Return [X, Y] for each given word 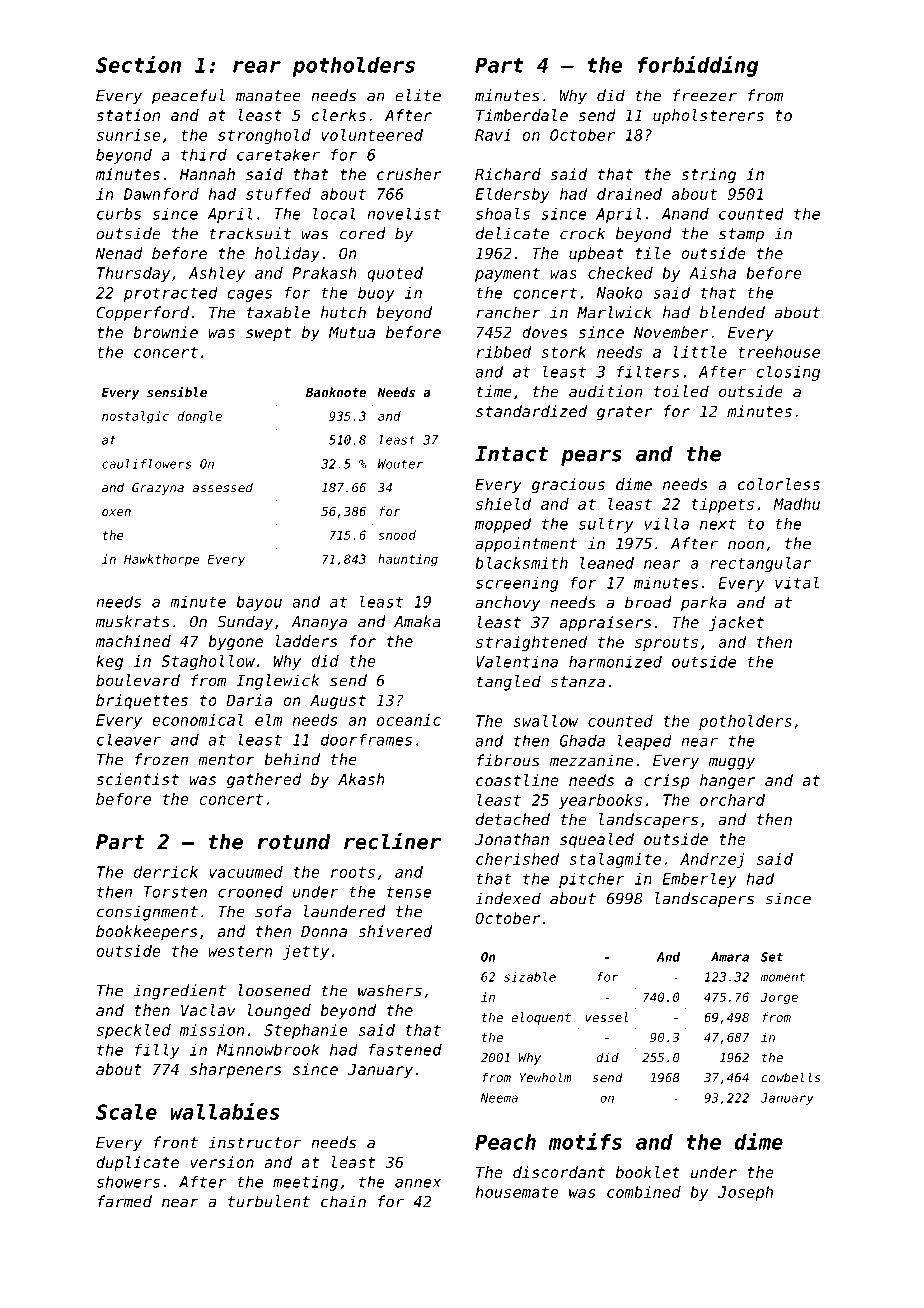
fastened [405, 1049]
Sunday [245, 623]
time [494, 391]
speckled [134, 1031]
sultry [606, 525]
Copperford [142, 314]
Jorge [779, 998]
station [128, 115]
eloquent [541, 1018]
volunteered [372, 135]
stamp [741, 235]
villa [666, 523]
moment [783, 977]
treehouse [779, 352]
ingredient [179, 992]
